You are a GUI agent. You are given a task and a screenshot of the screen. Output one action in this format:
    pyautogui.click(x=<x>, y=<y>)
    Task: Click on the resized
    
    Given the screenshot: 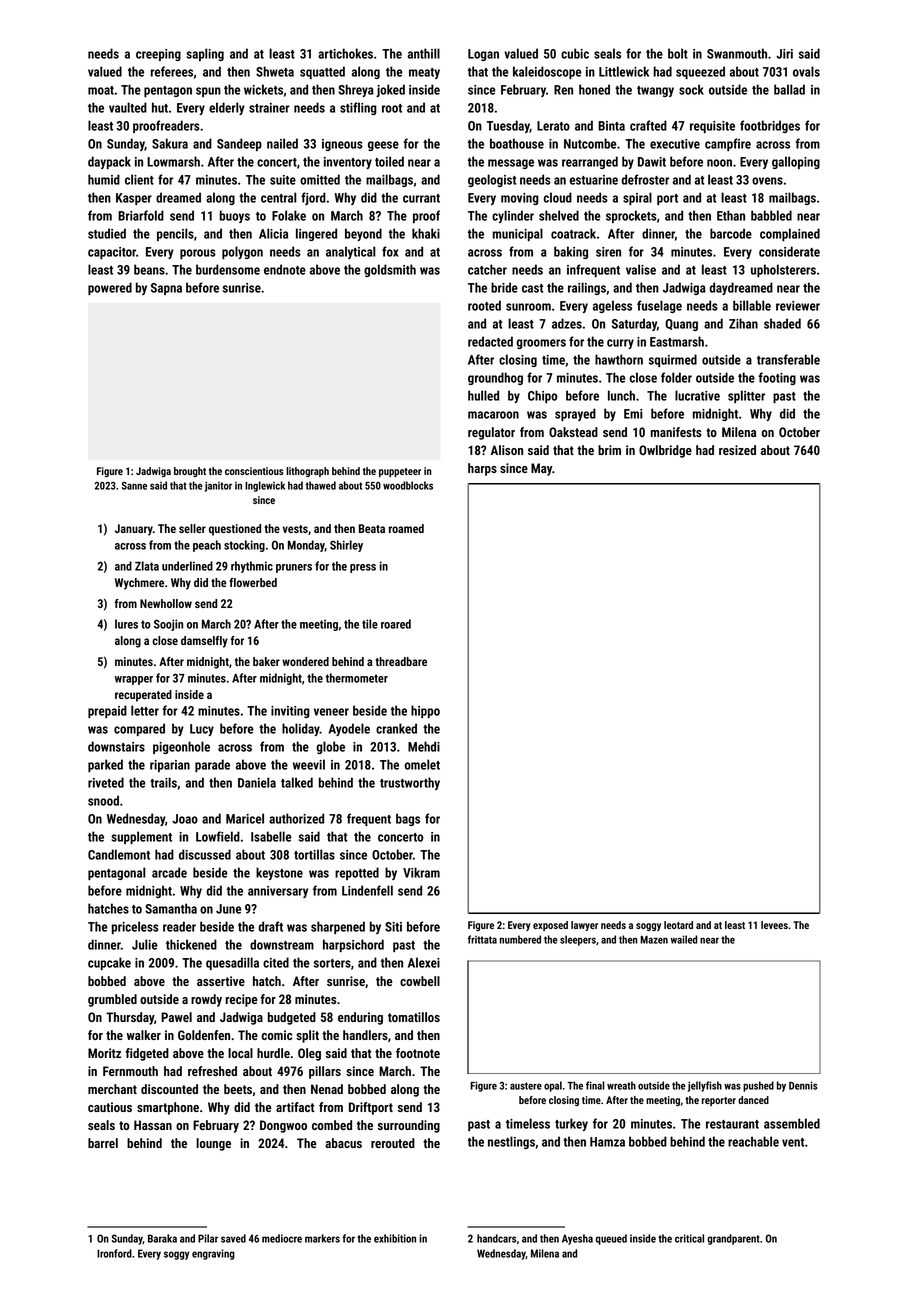 What is the action you would take?
    pyautogui.click(x=737, y=450)
